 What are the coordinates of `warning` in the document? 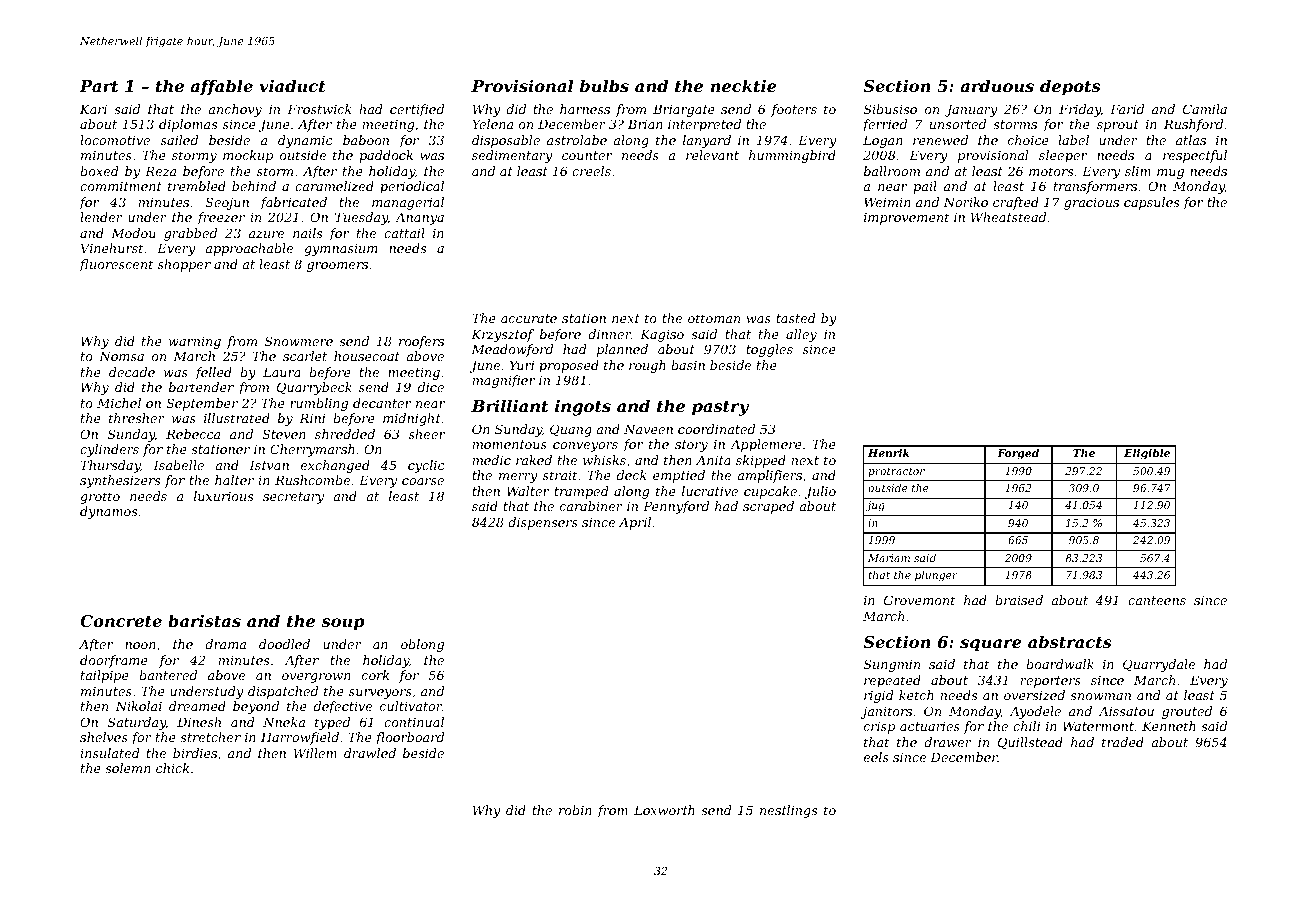 It's located at (195, 343).
